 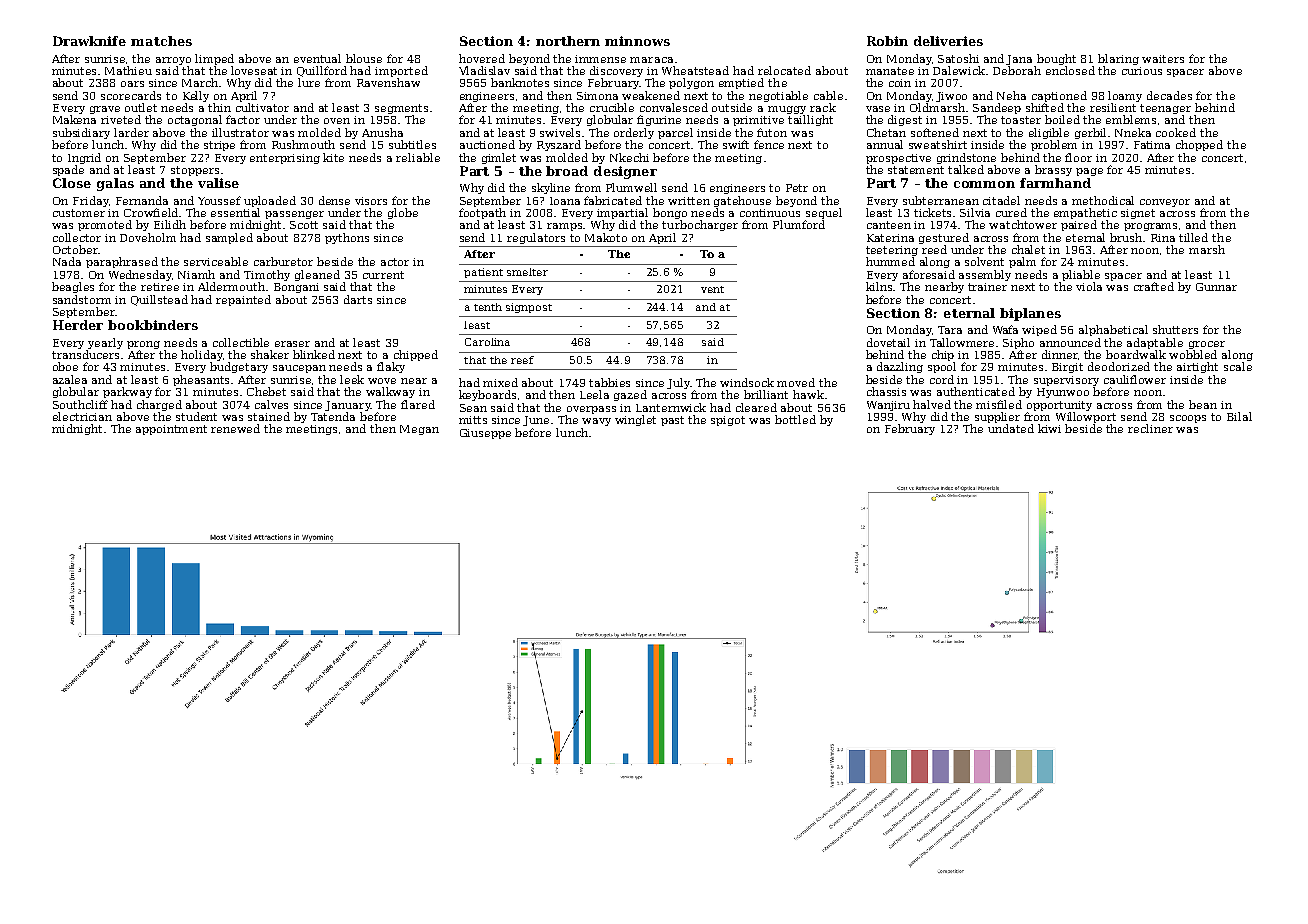 I want to click on floor, so click(x=1078, y=157).
